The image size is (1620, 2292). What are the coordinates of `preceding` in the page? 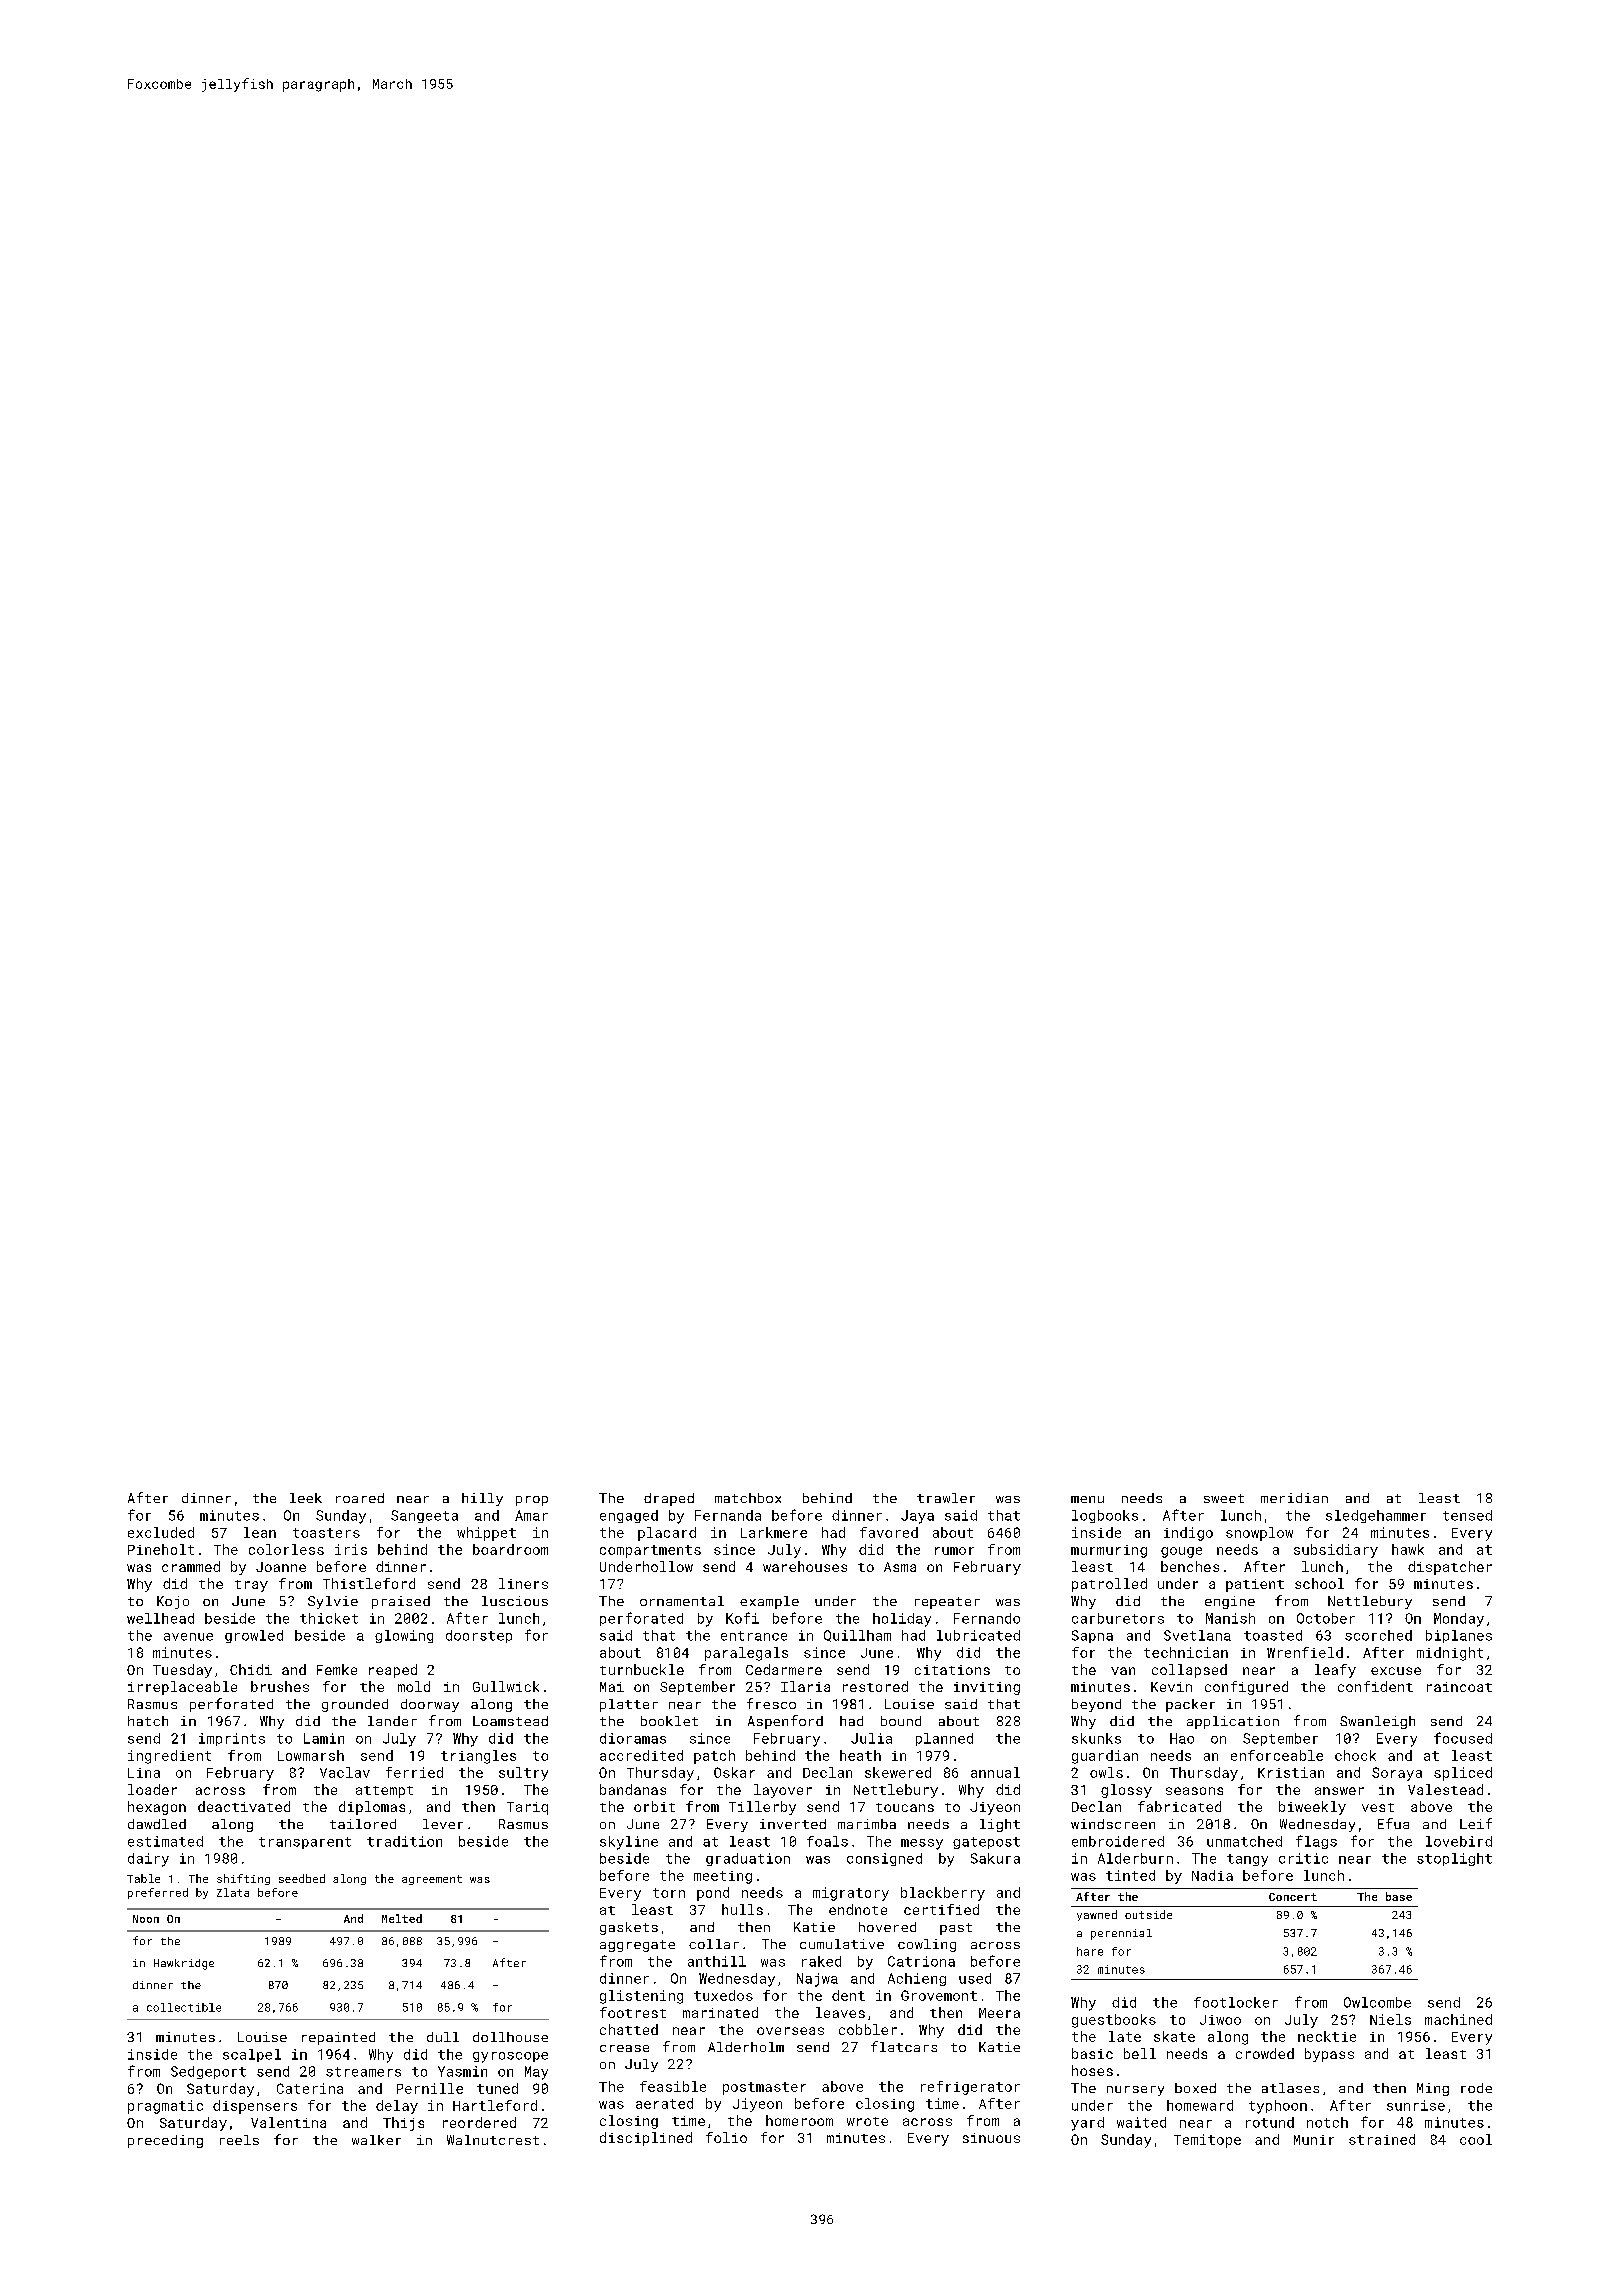 It's located at (165, 2141).
